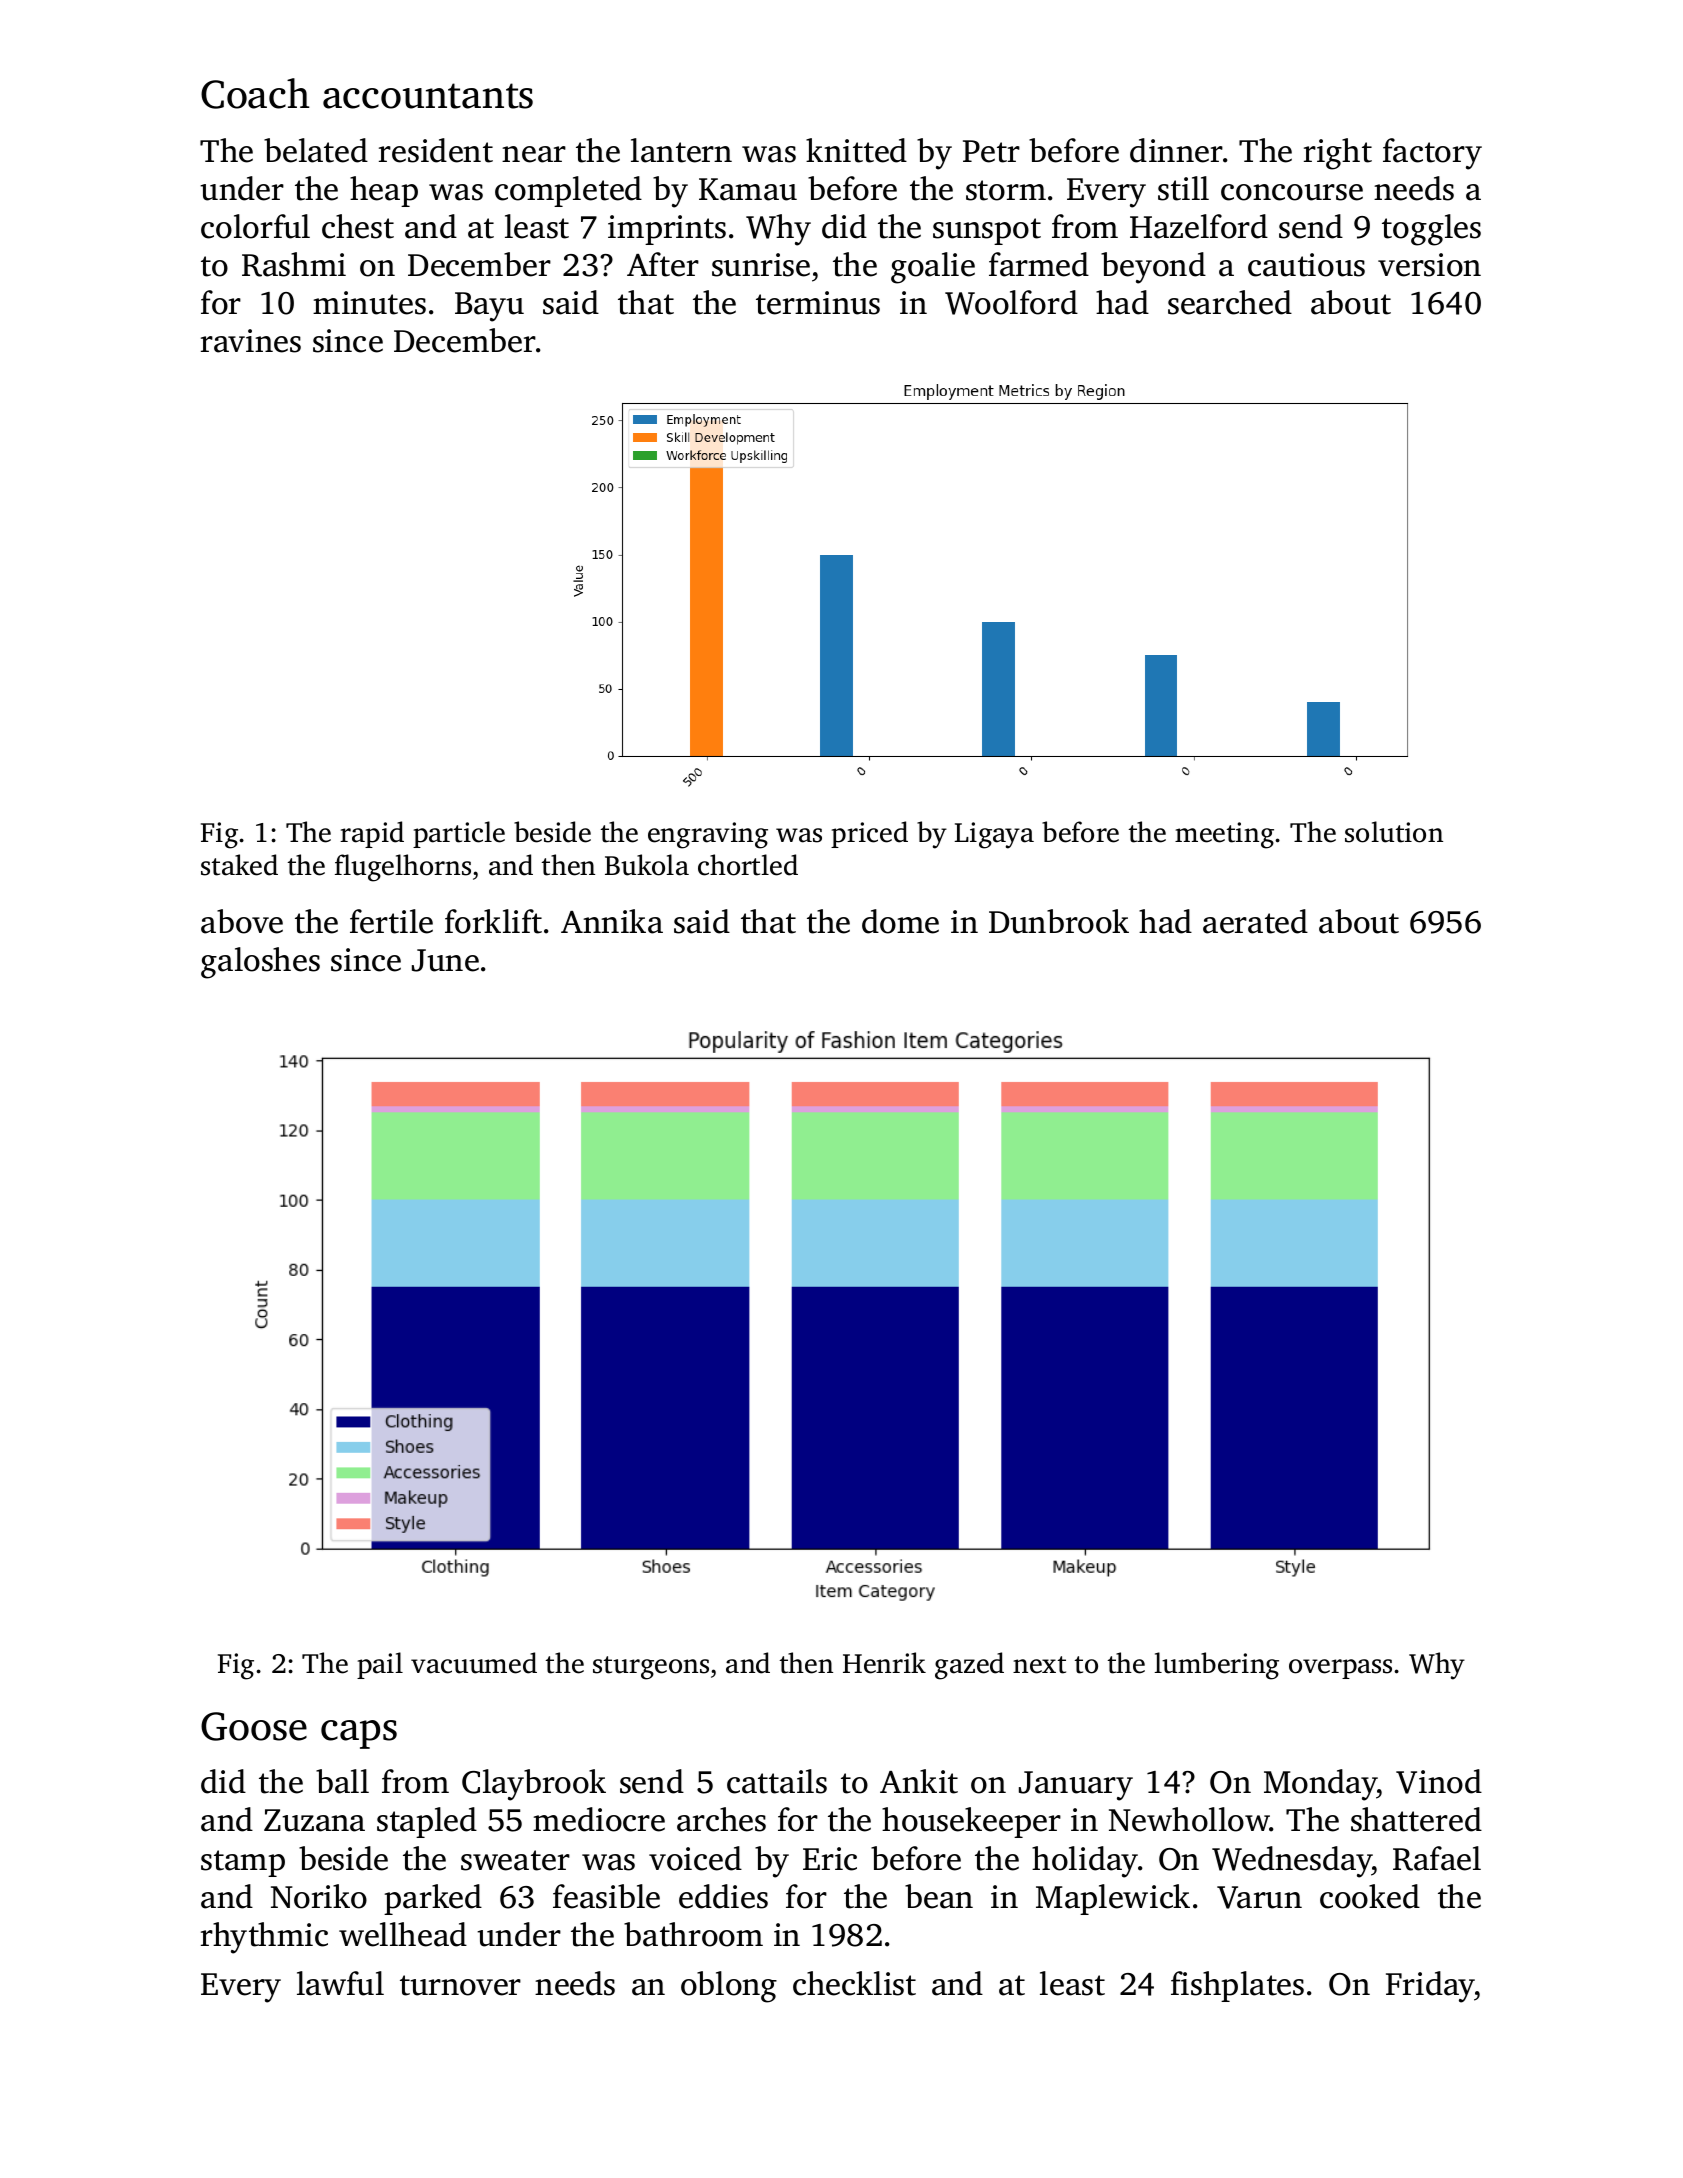 Image resolution: width=1683 pixels, height=2178 pixels. Describe the element at coordinates (900, 921) in the page. I see `dome` at that location.
